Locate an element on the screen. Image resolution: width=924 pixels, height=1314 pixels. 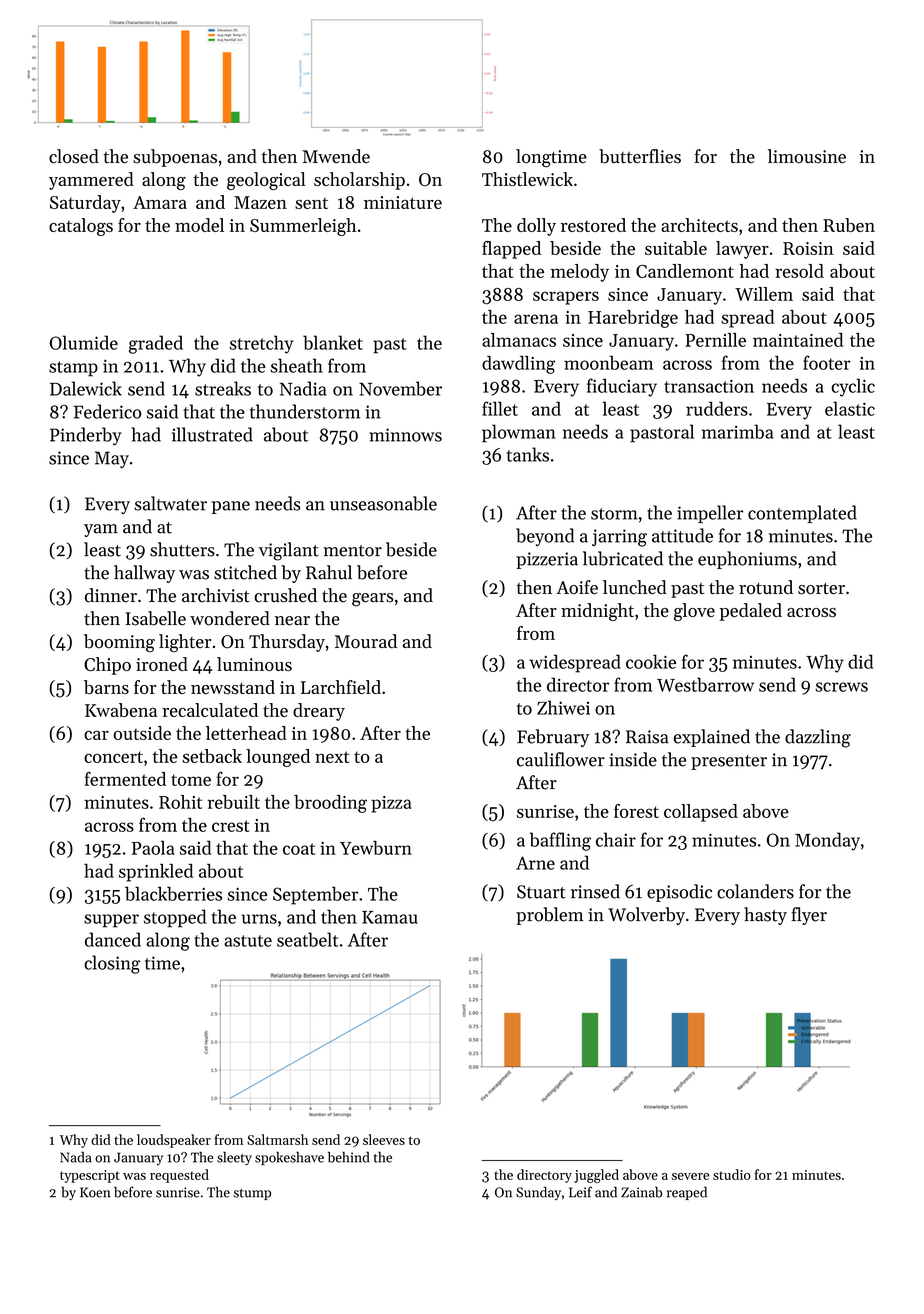
limousine is located at coordinates (807, 156).
